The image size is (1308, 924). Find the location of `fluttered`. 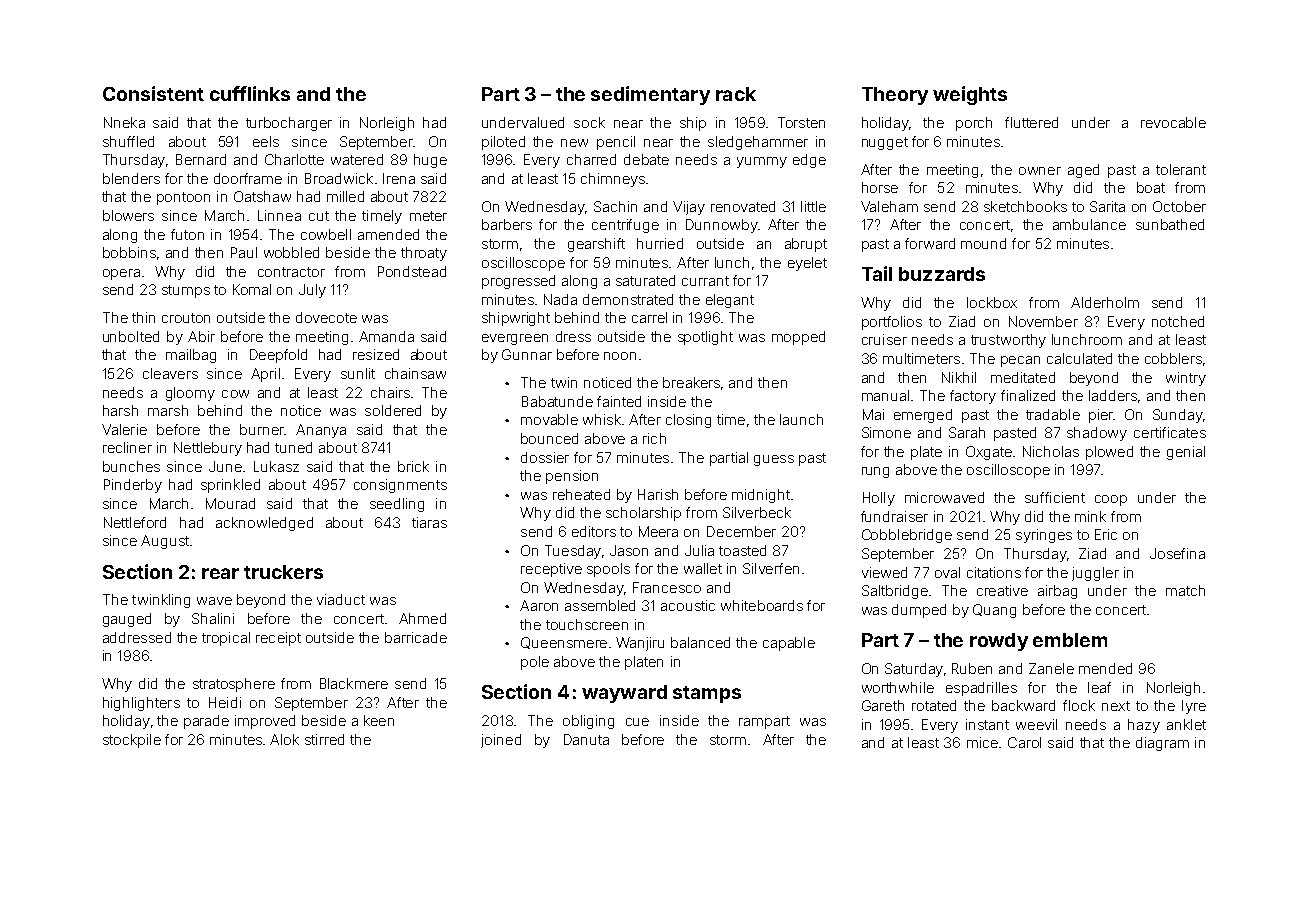

fluttered is located at coordinates (1031, 122).
